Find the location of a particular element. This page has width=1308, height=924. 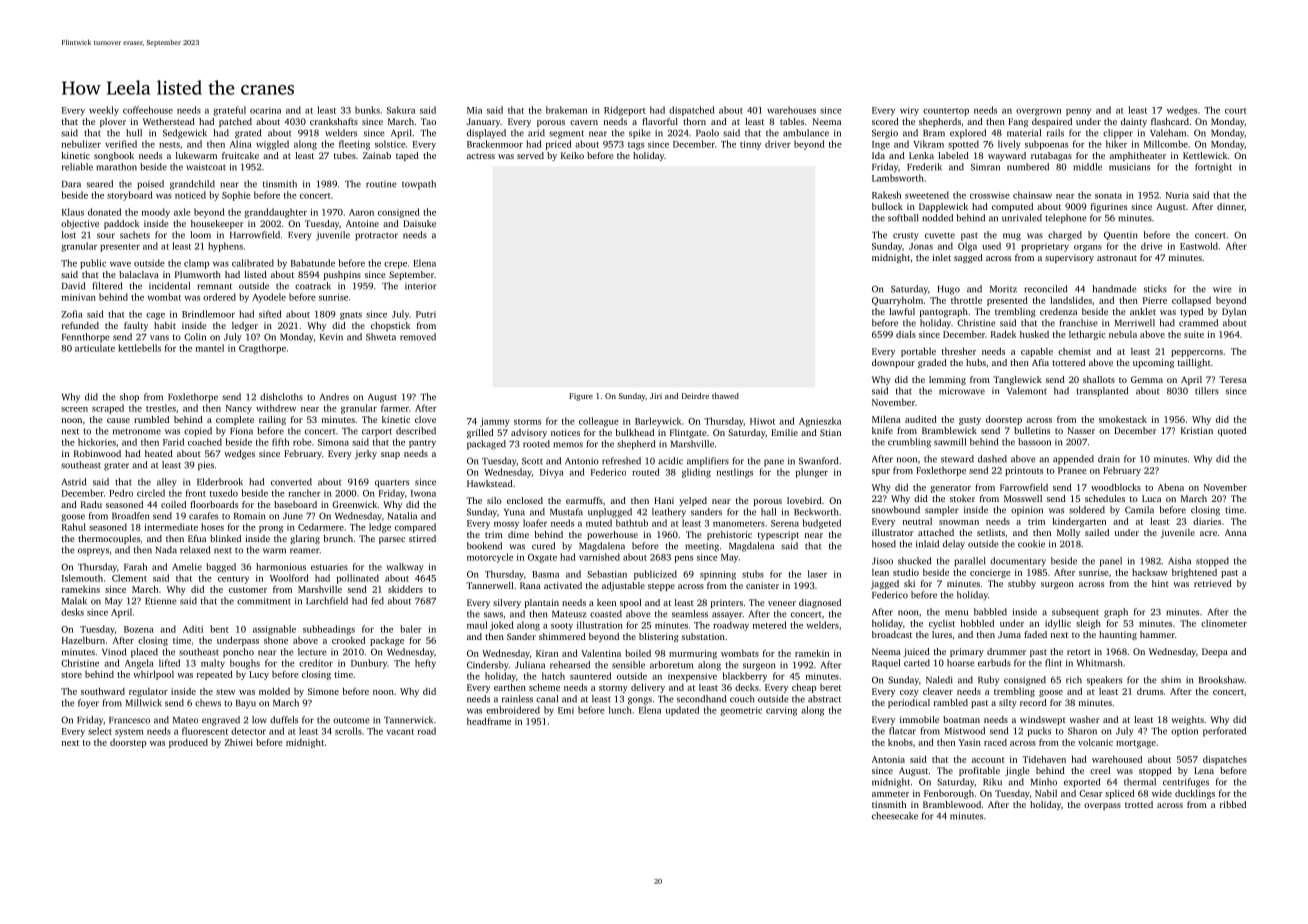

Jiri is located at coordinates (656, 396).
